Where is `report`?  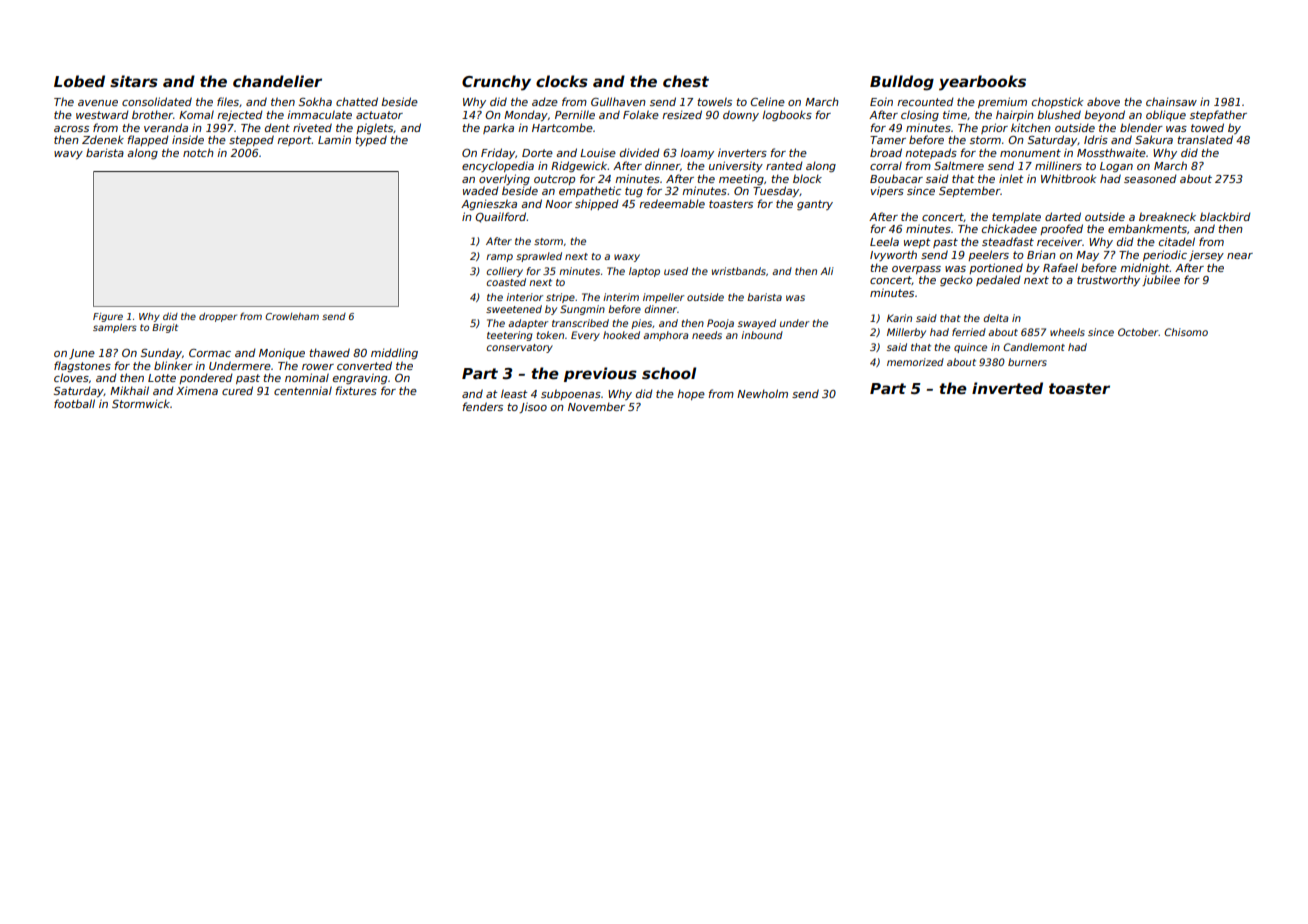 report is located at coordinates (294, 141).
